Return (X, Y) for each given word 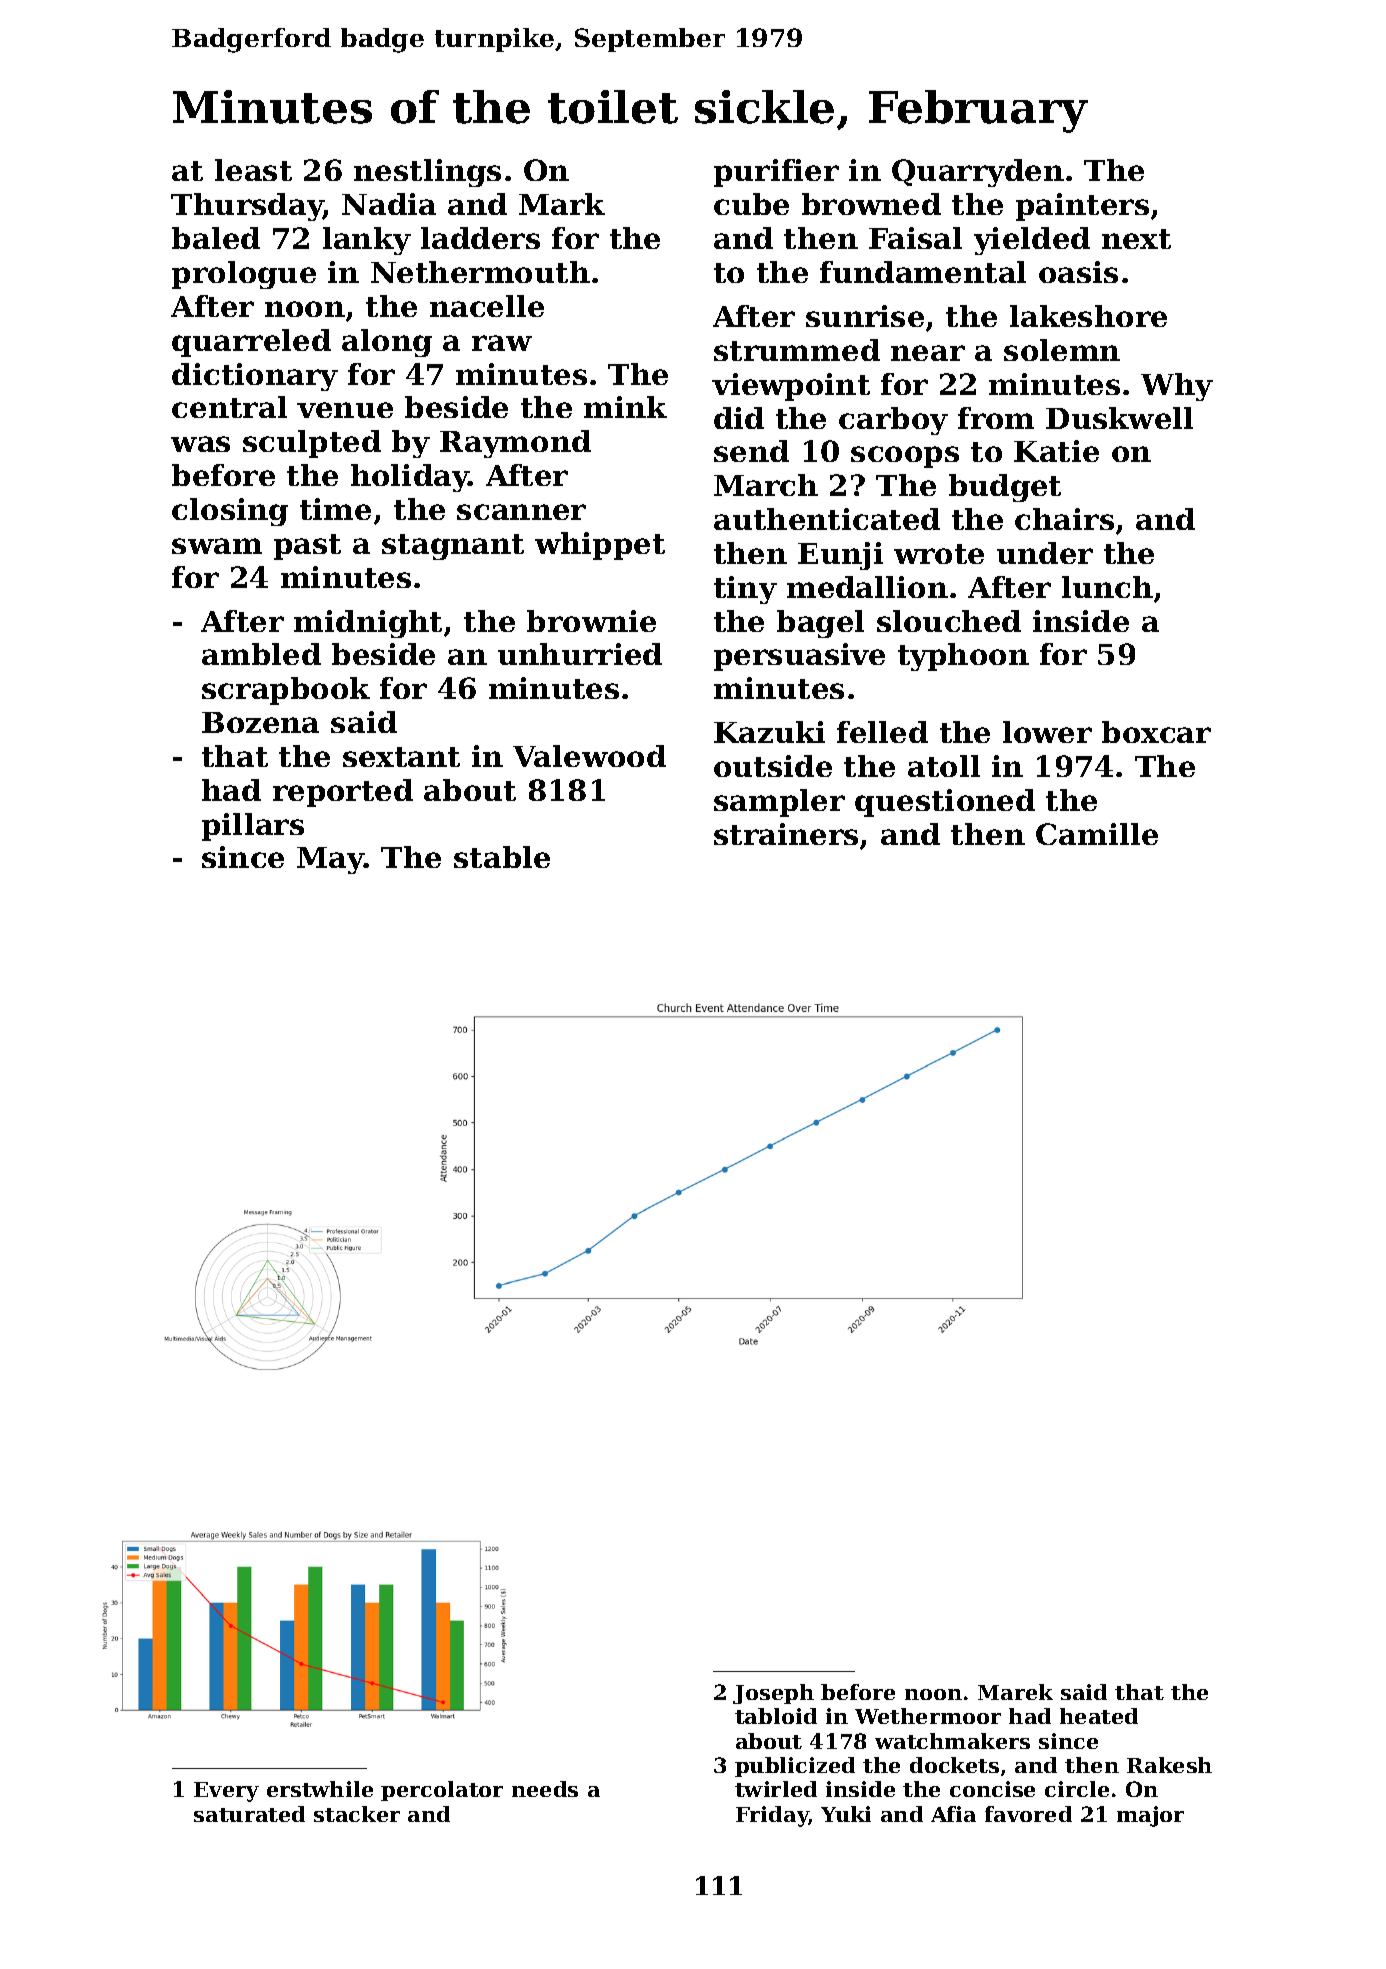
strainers (786, 834)
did (739, 418)
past (307, 547)
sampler (779, 803)
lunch (1107, 587)
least (253, 170)
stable (502, 857)
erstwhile (320, 1789)
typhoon (963, 657)
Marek (1015, 1692)
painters (1082, 207)
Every (226, 1792)
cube (751, 204)
